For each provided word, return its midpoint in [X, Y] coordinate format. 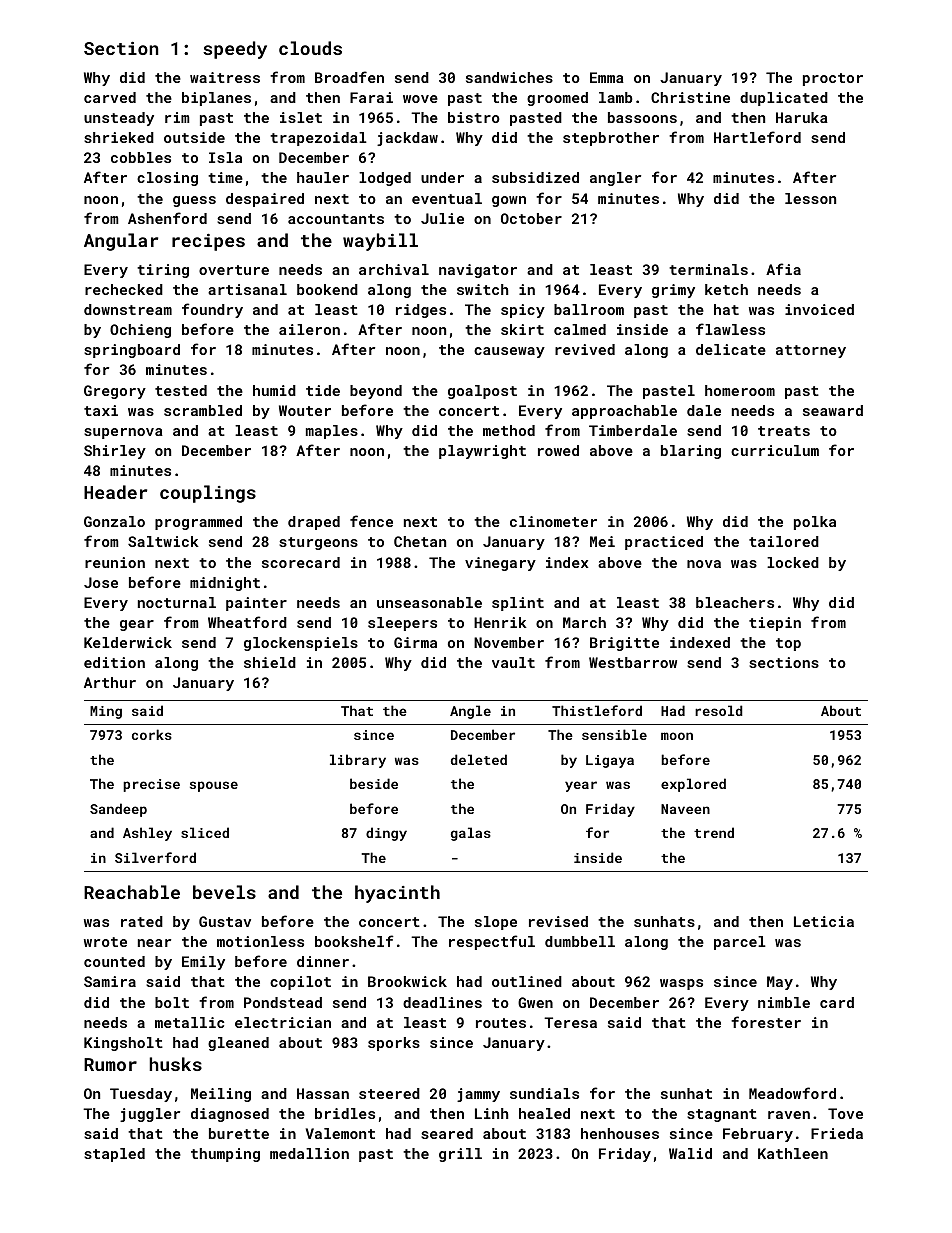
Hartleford [757, 137]
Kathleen [793, 1153]
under [442, 177]
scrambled [203, 410]
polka [815, 523]
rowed [558, 450]
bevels [224, 892]
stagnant [722, 1115]
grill [460, 1155]
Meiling [221, 1095]
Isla [225, 157]
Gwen [535, 1002]
